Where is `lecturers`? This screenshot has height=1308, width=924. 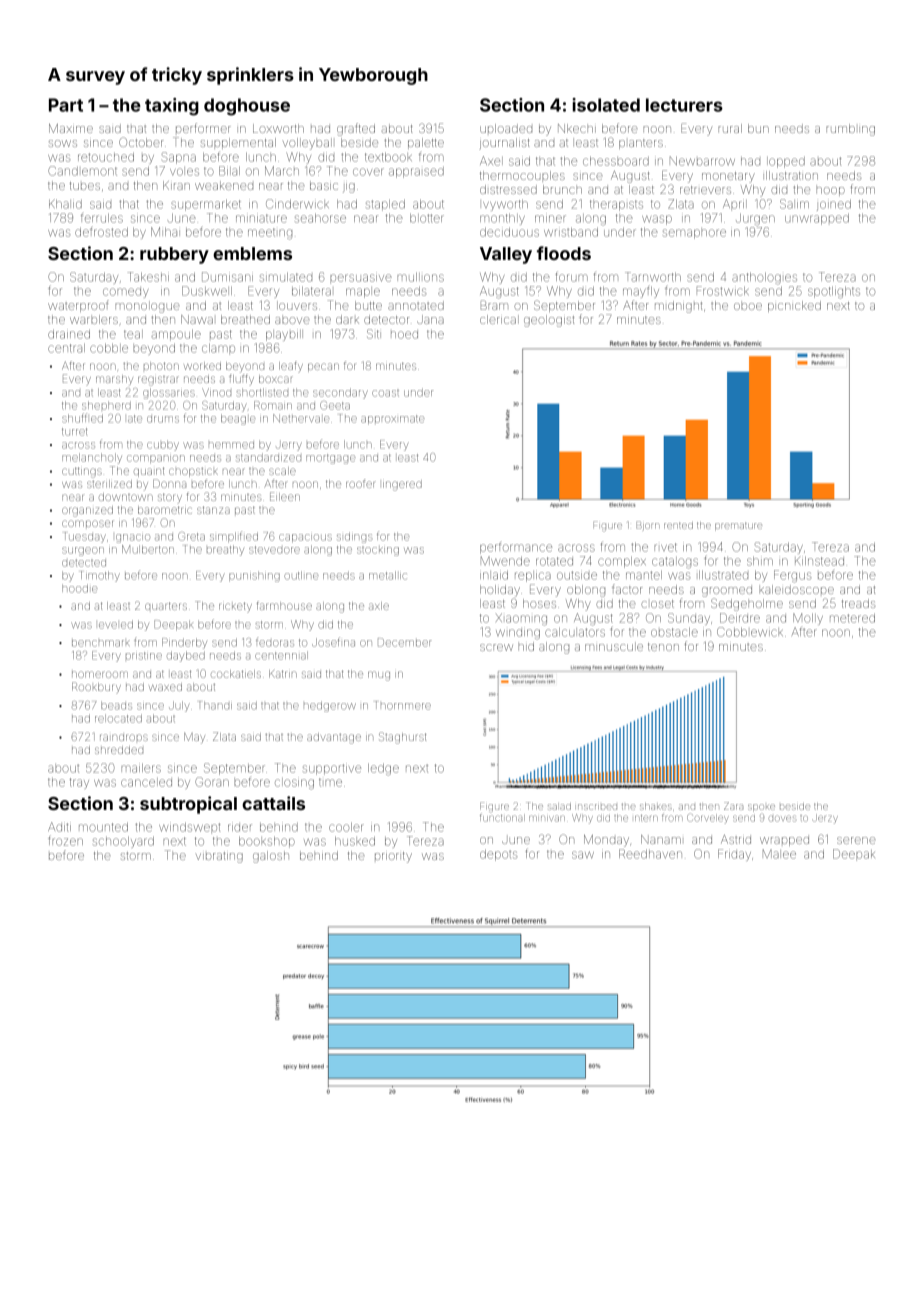 lecturers is located at coordinates (684, 105).
